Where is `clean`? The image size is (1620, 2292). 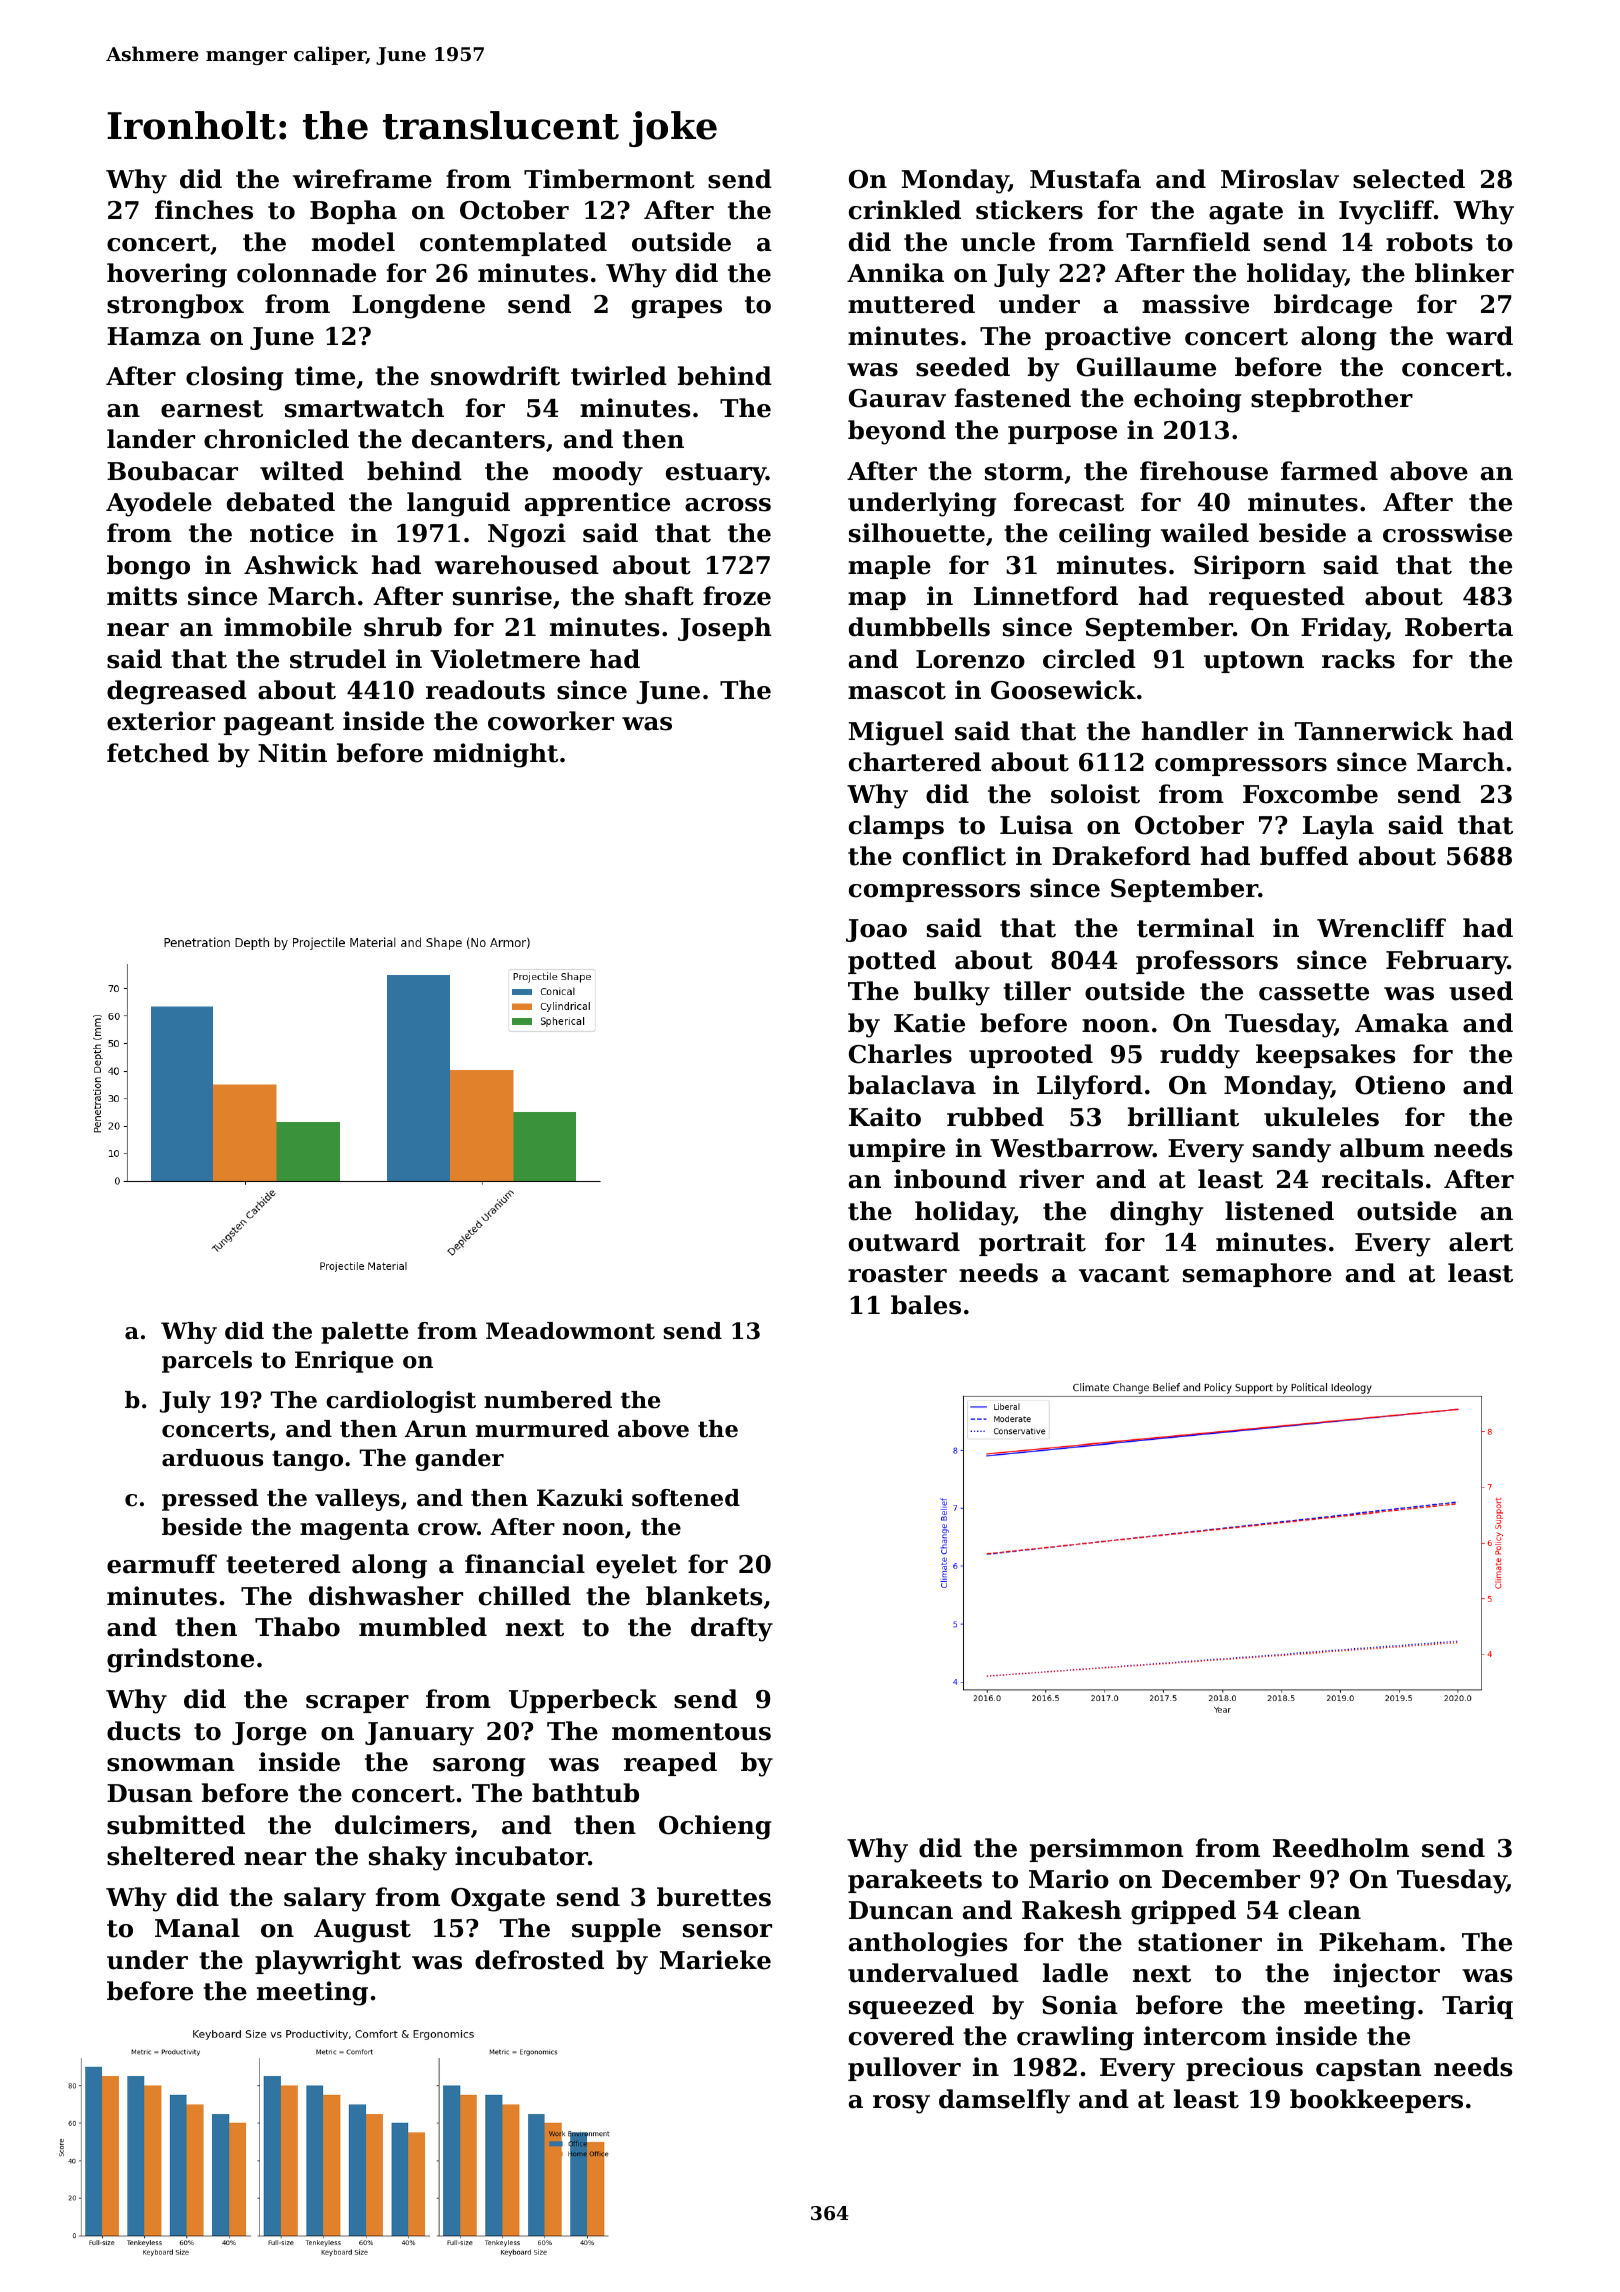
clean is located at coordinates (1325, 1910).
